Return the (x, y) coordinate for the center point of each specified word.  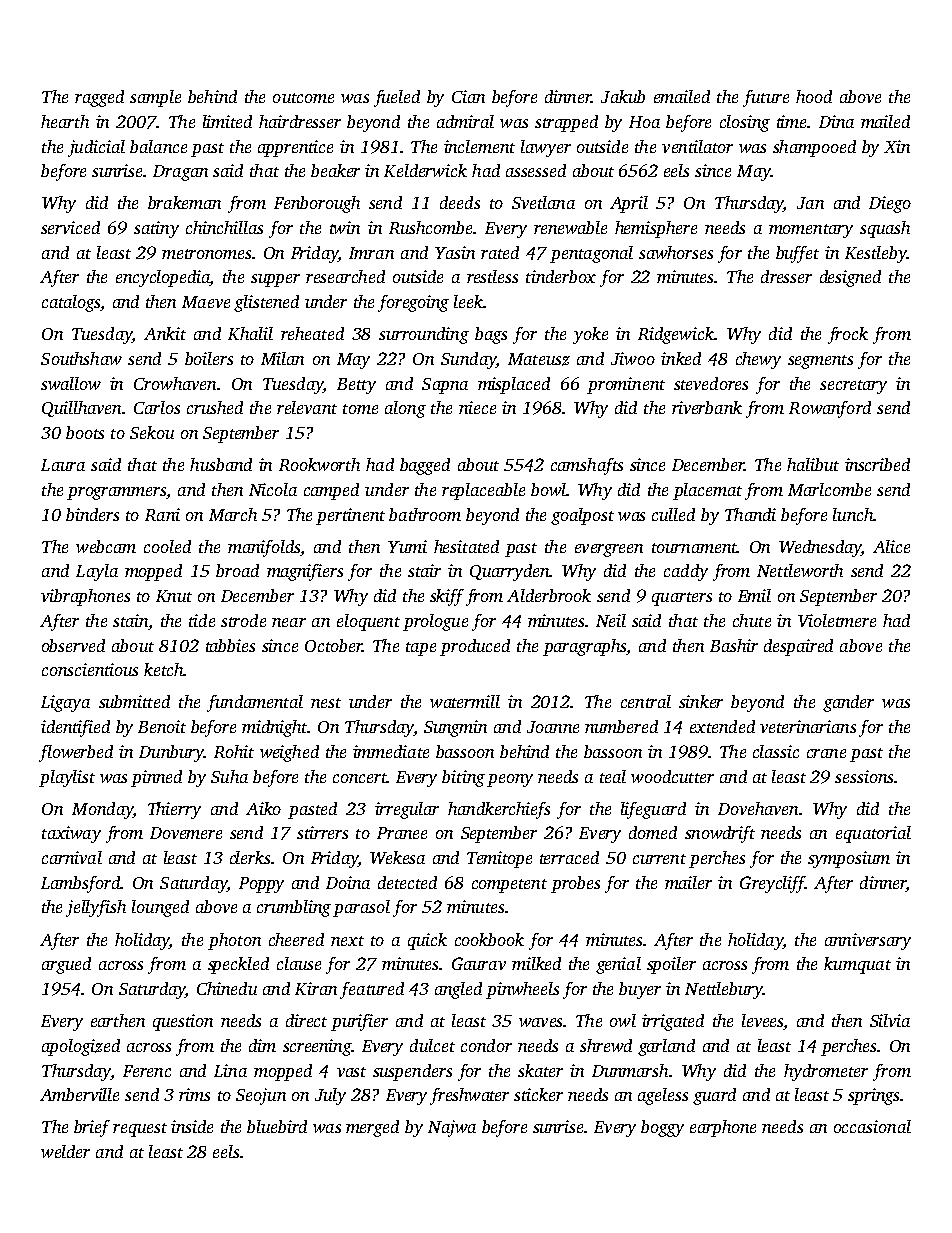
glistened (266, 303)
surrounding (424, 335)
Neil (611, 620)
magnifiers (305, 572)
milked (536, 963)
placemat (707, 491)
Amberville (79, 1094)
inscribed (877, 464)
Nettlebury (724, 990)
